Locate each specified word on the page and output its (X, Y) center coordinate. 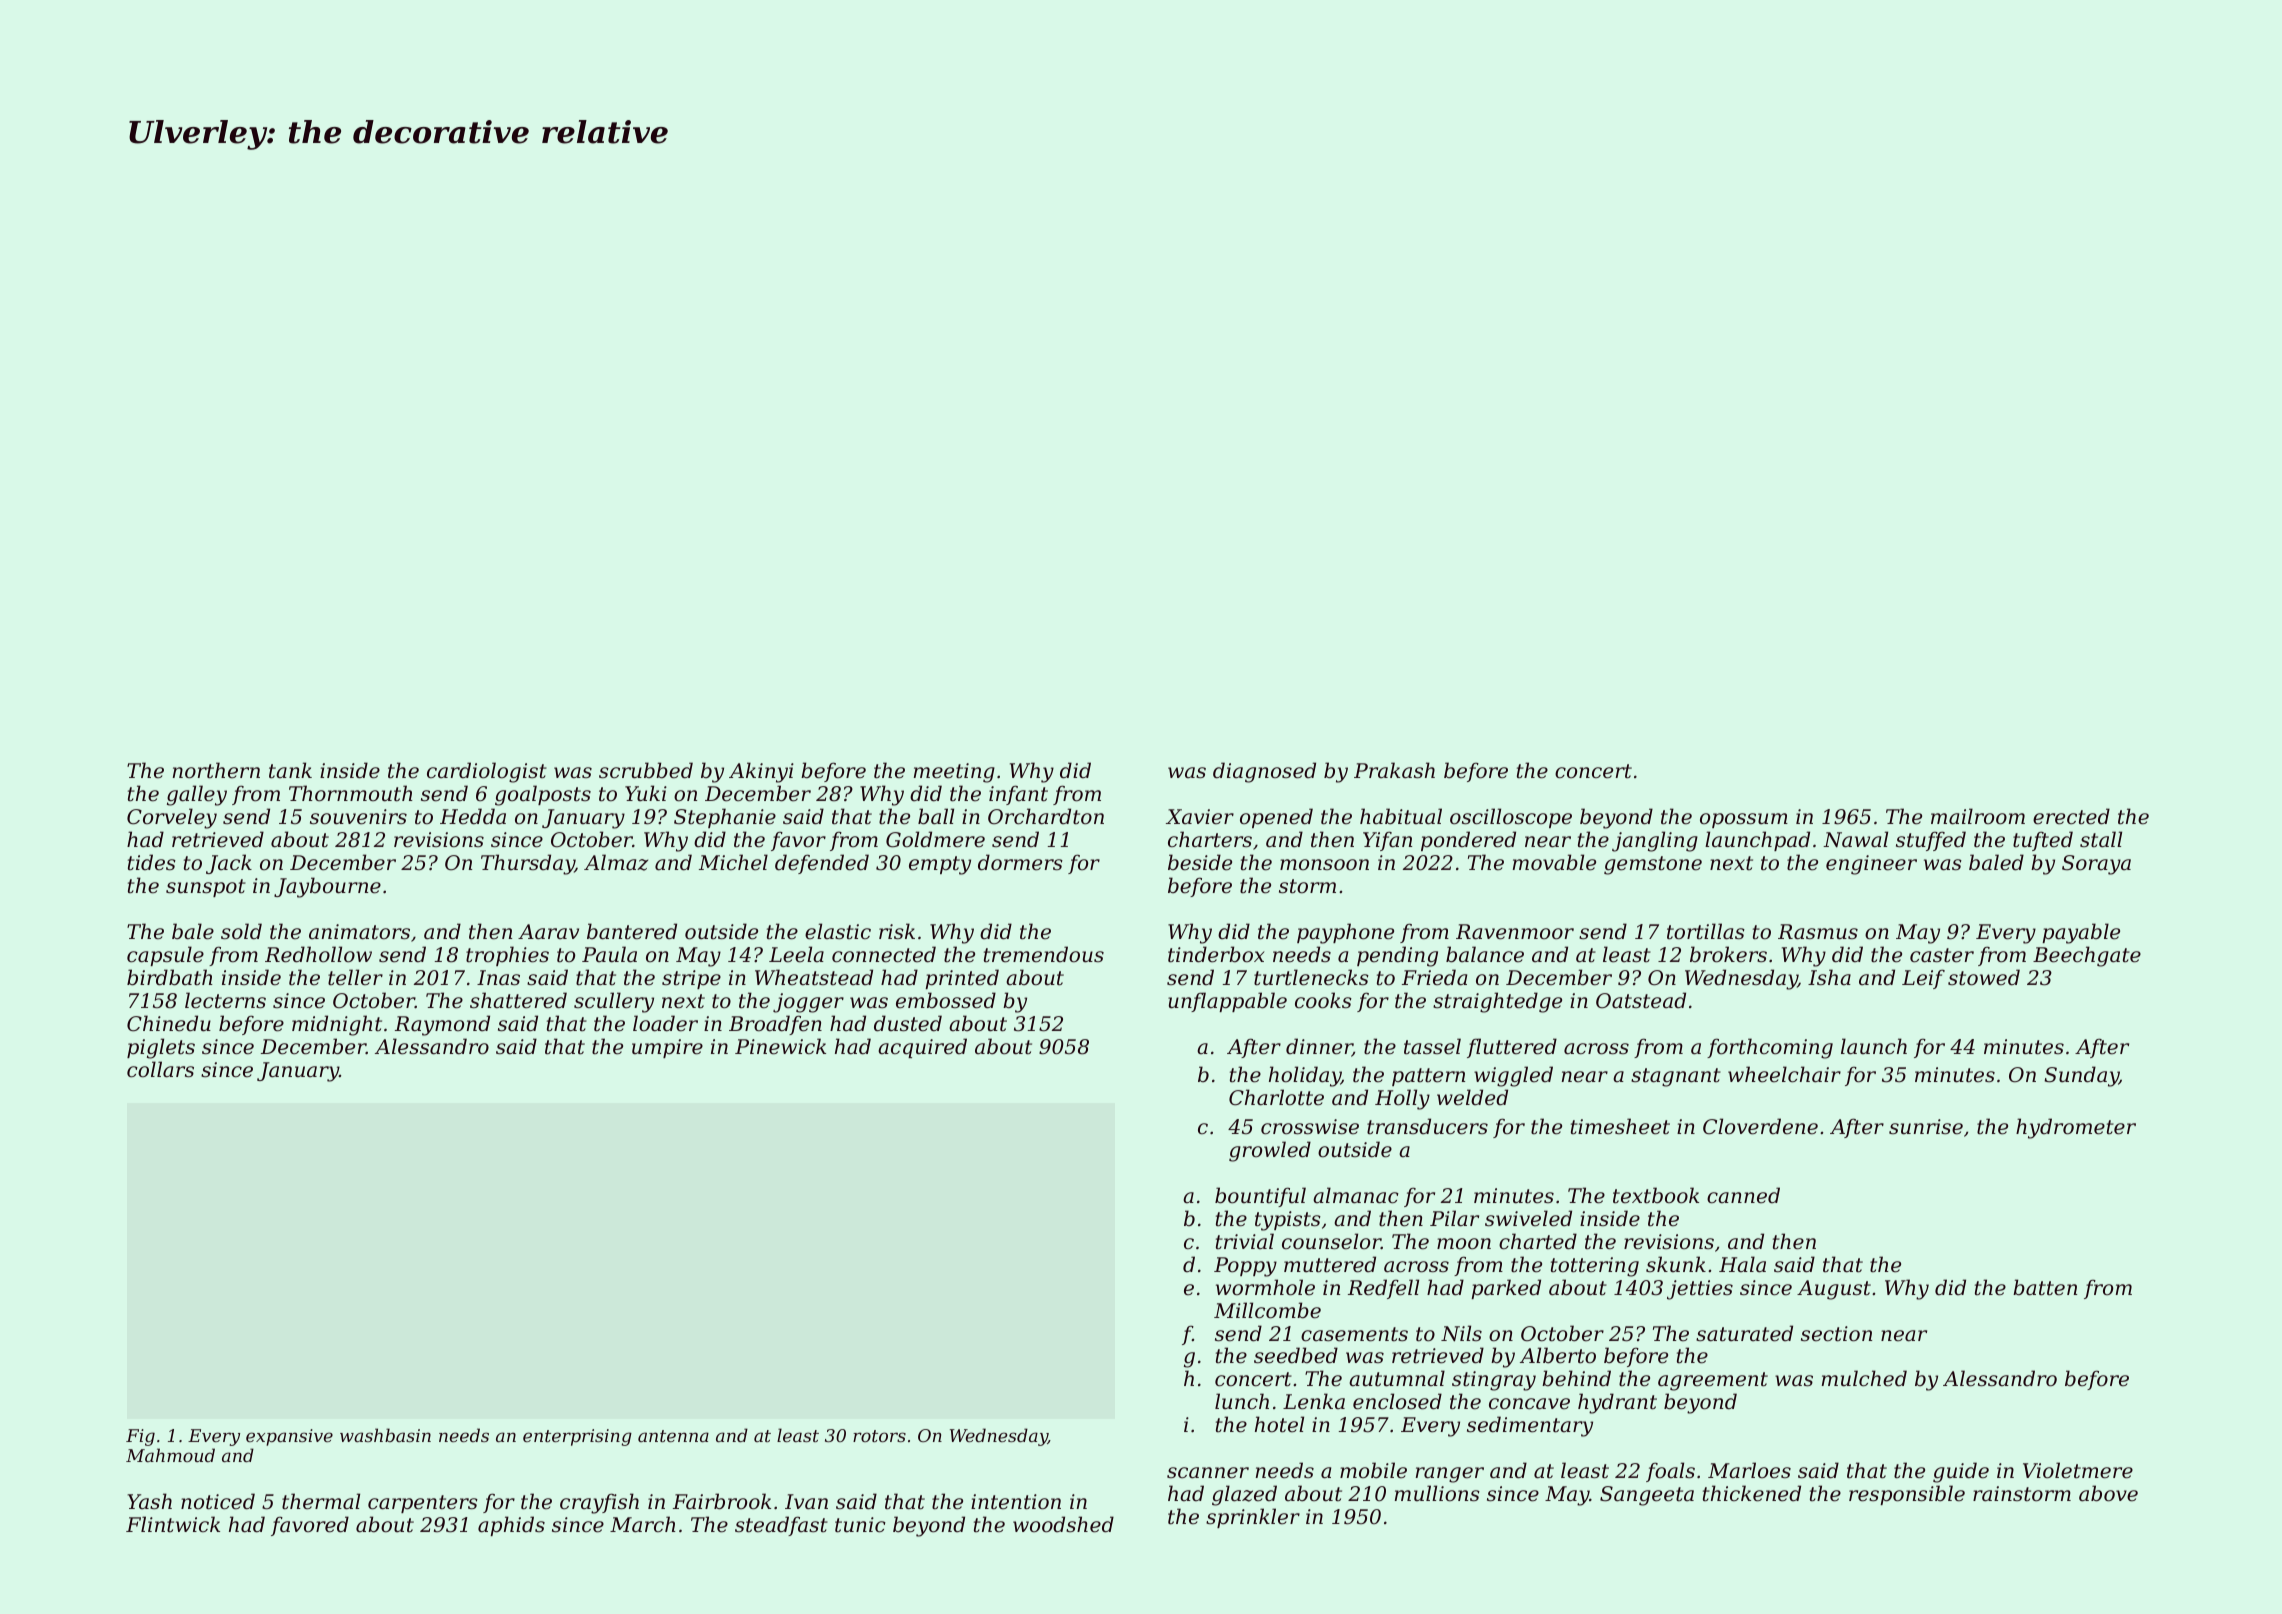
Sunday (2081, 1076)
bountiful (1260, 1197)
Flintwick (173, 1524)
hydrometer (2076, 1128)
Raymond (442, 1025)
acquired (922, 1048)
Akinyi (761, 772)
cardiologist (487, 772)
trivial (1245, 1241)
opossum (1744, 820)
